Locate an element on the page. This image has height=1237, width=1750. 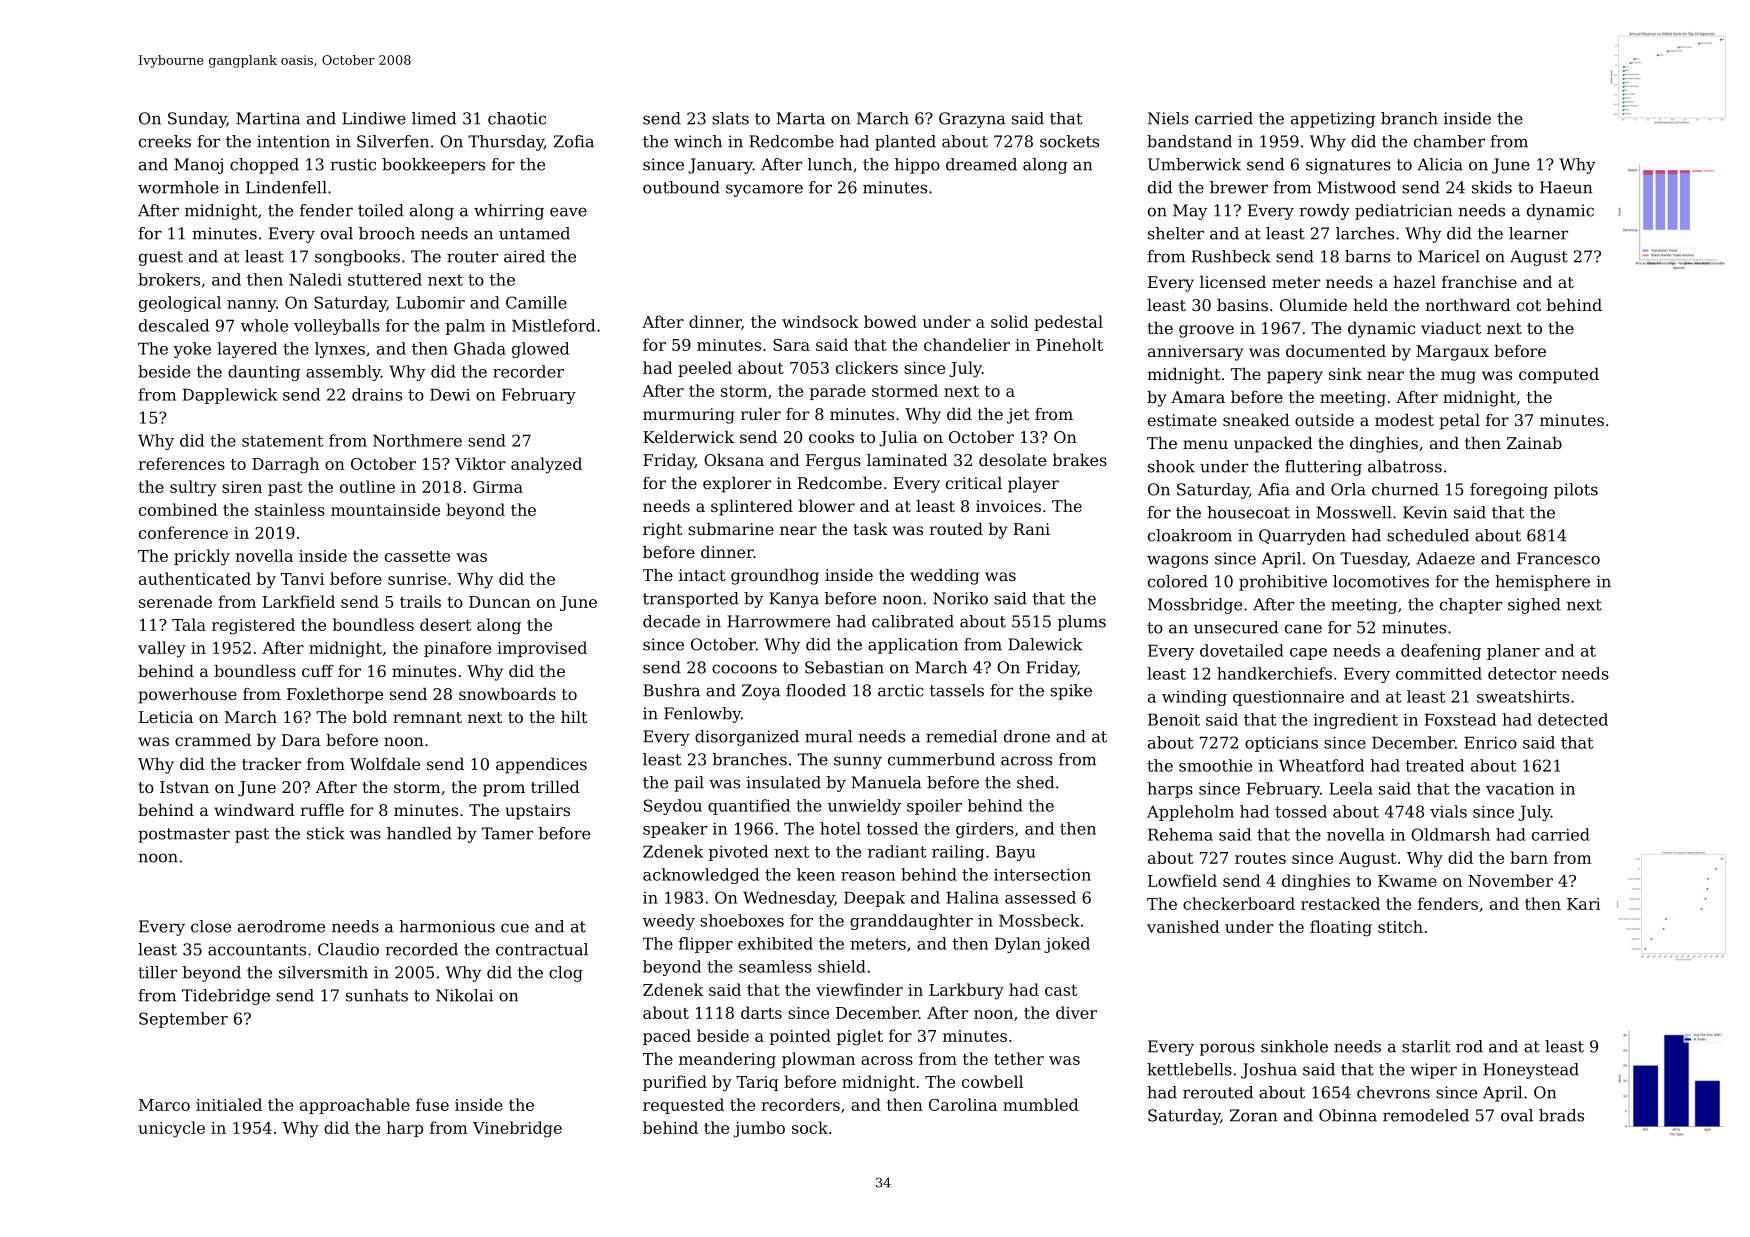
lunch is located at coordinates (830, 164).
